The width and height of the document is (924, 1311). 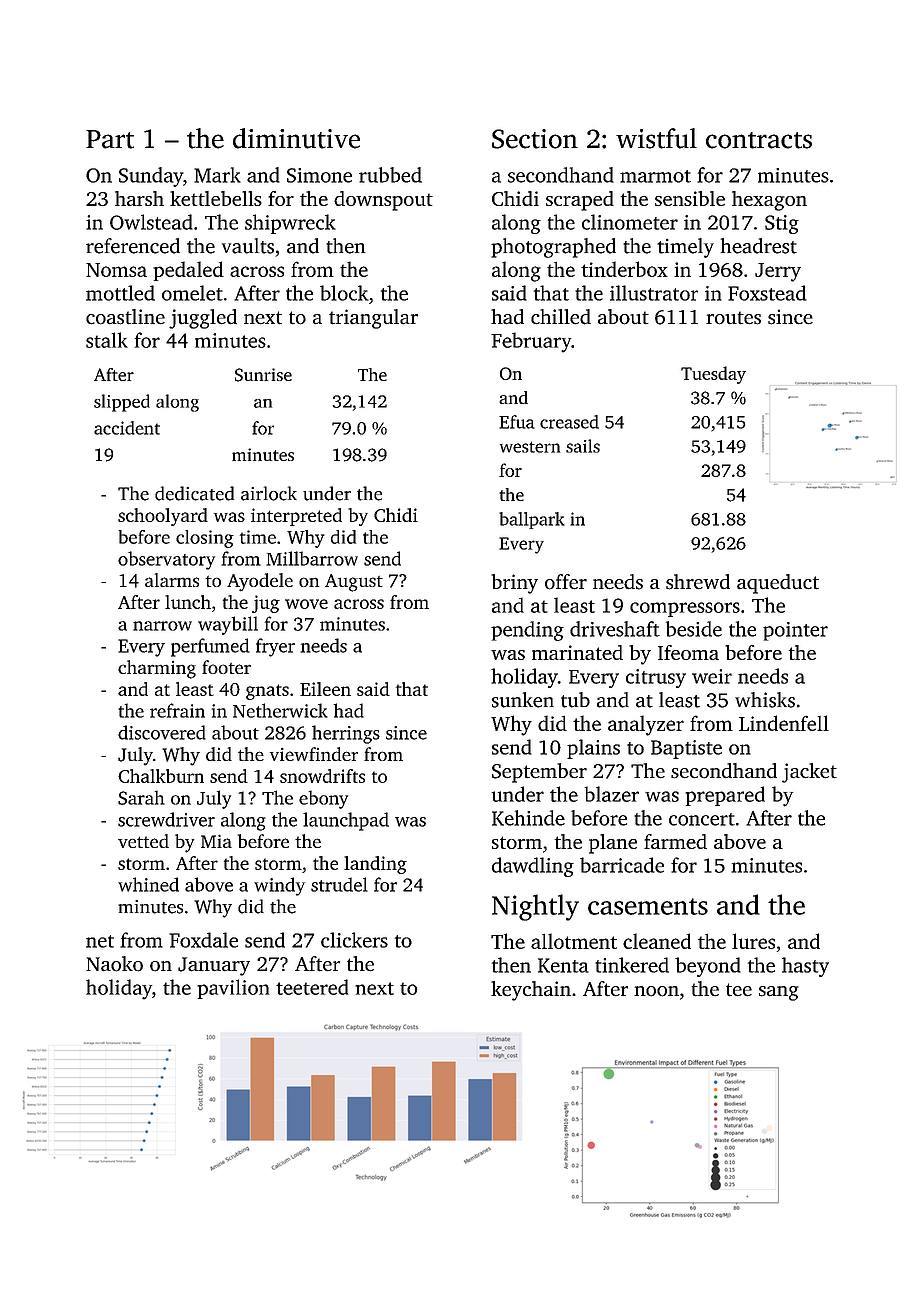 What do you see at coordinates (157, 669) in the document?
I see `charming` at bounding box center [157, 669].
